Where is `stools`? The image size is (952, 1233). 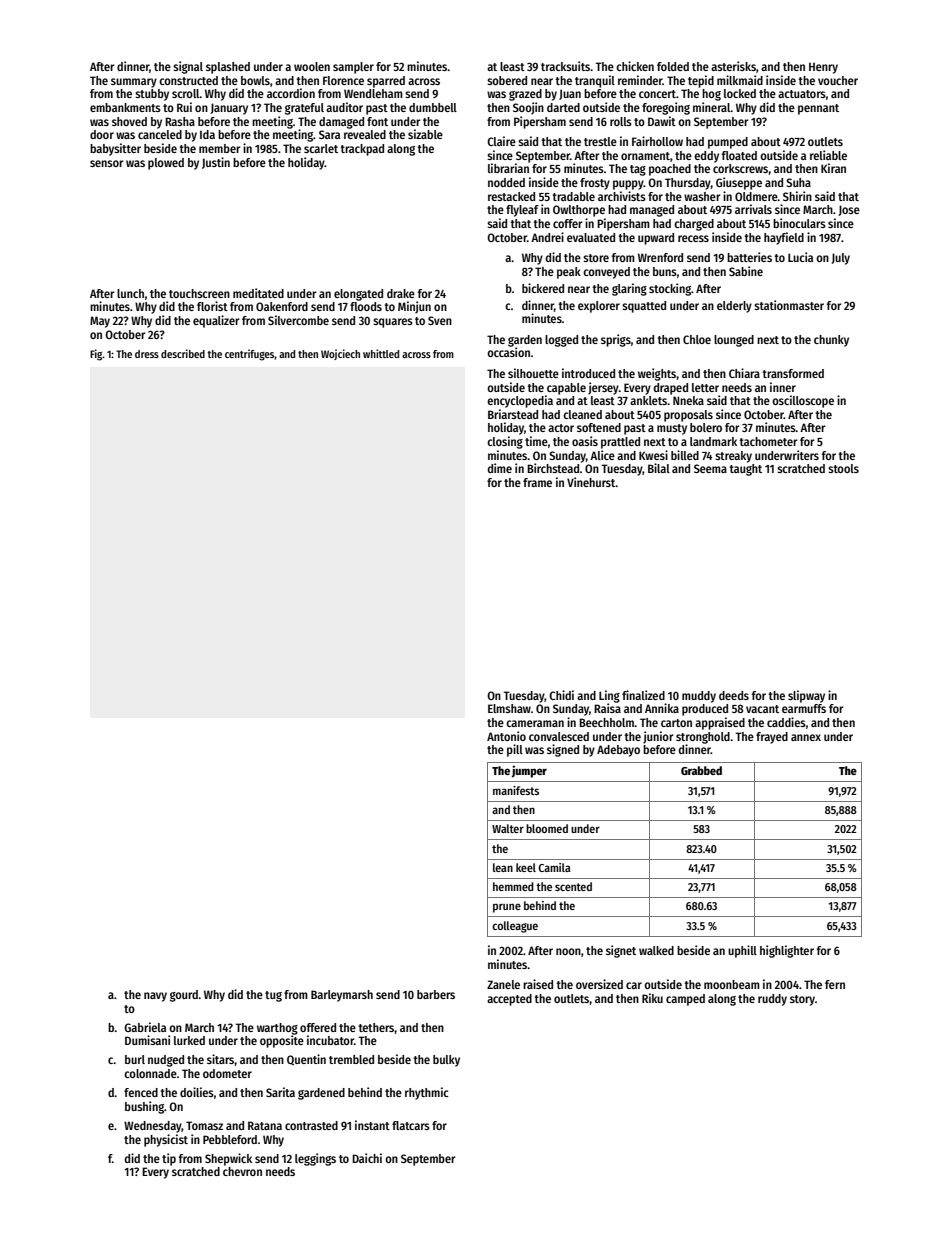
stools is located at coordinates (843, 468).
